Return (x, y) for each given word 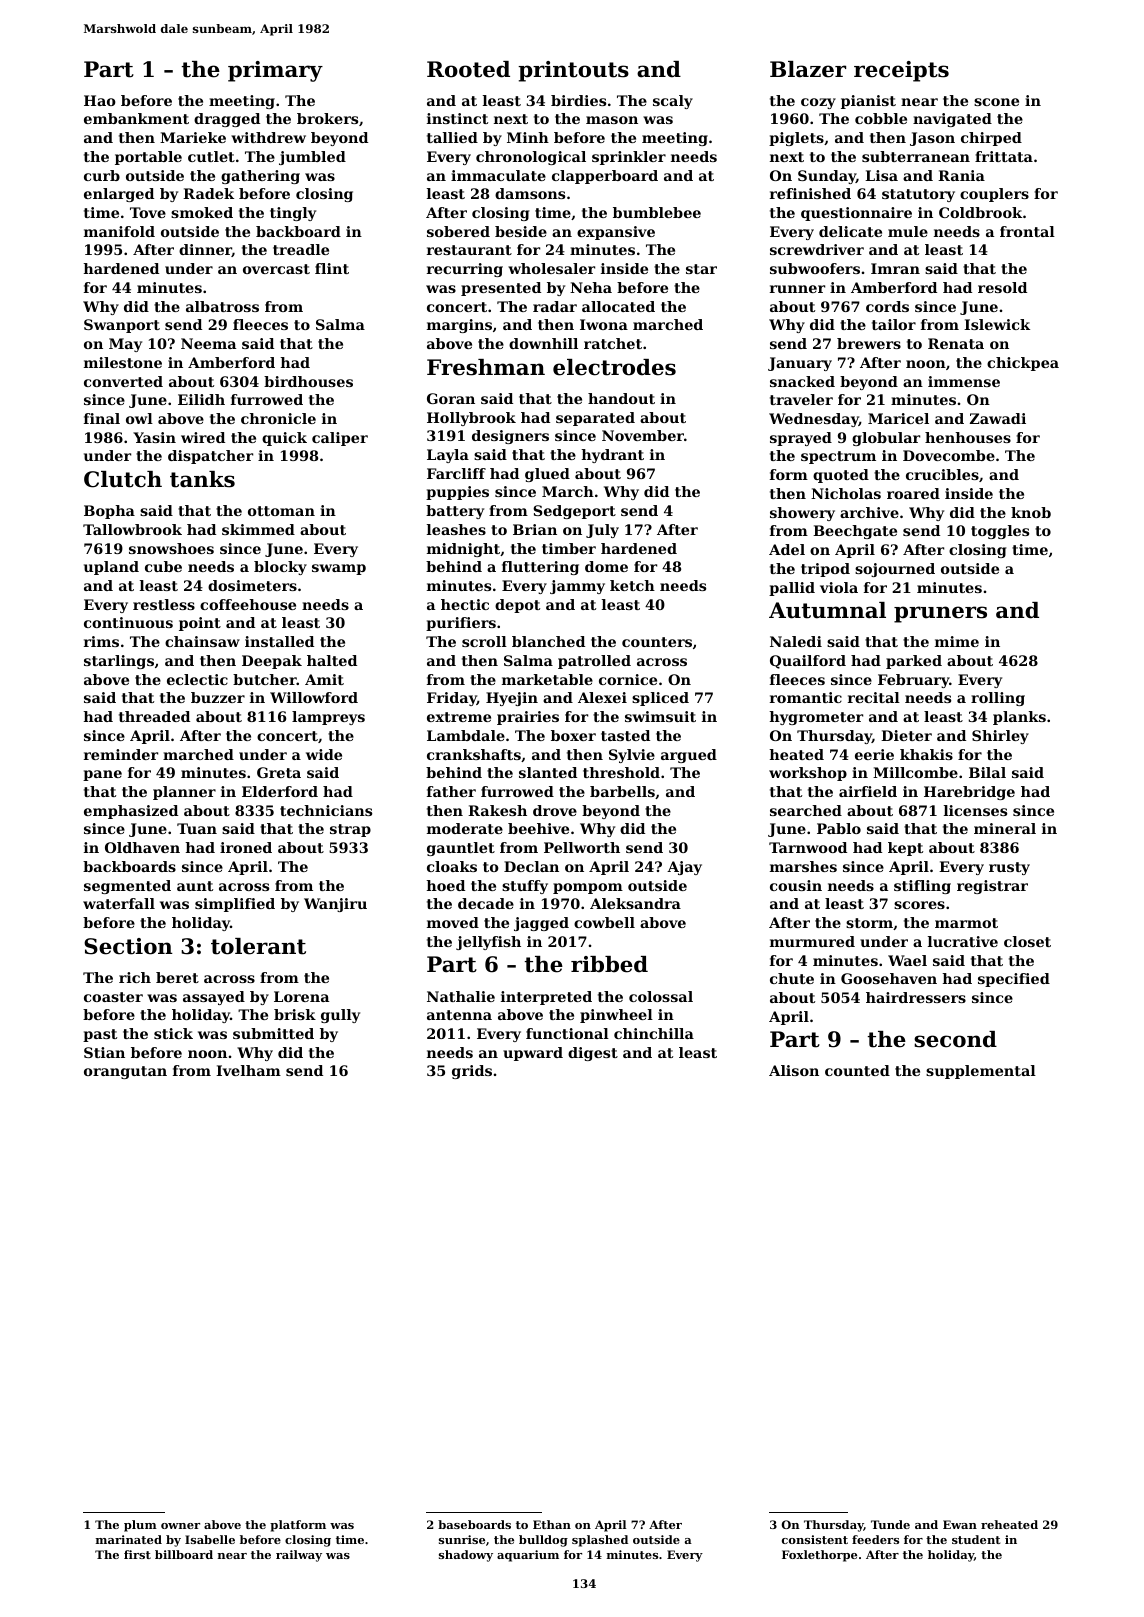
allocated (618, 306)
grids (472, 1072)
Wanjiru (335, 905)
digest (593, 1054)
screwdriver (817, 249)
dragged (227, 120)
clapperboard (605, 177)
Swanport (122, 326)
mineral (1005, 828)
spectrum (838, 457)
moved (453, 922)
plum (140, 1526)
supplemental (981, 1072)
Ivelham (248, 1070)
